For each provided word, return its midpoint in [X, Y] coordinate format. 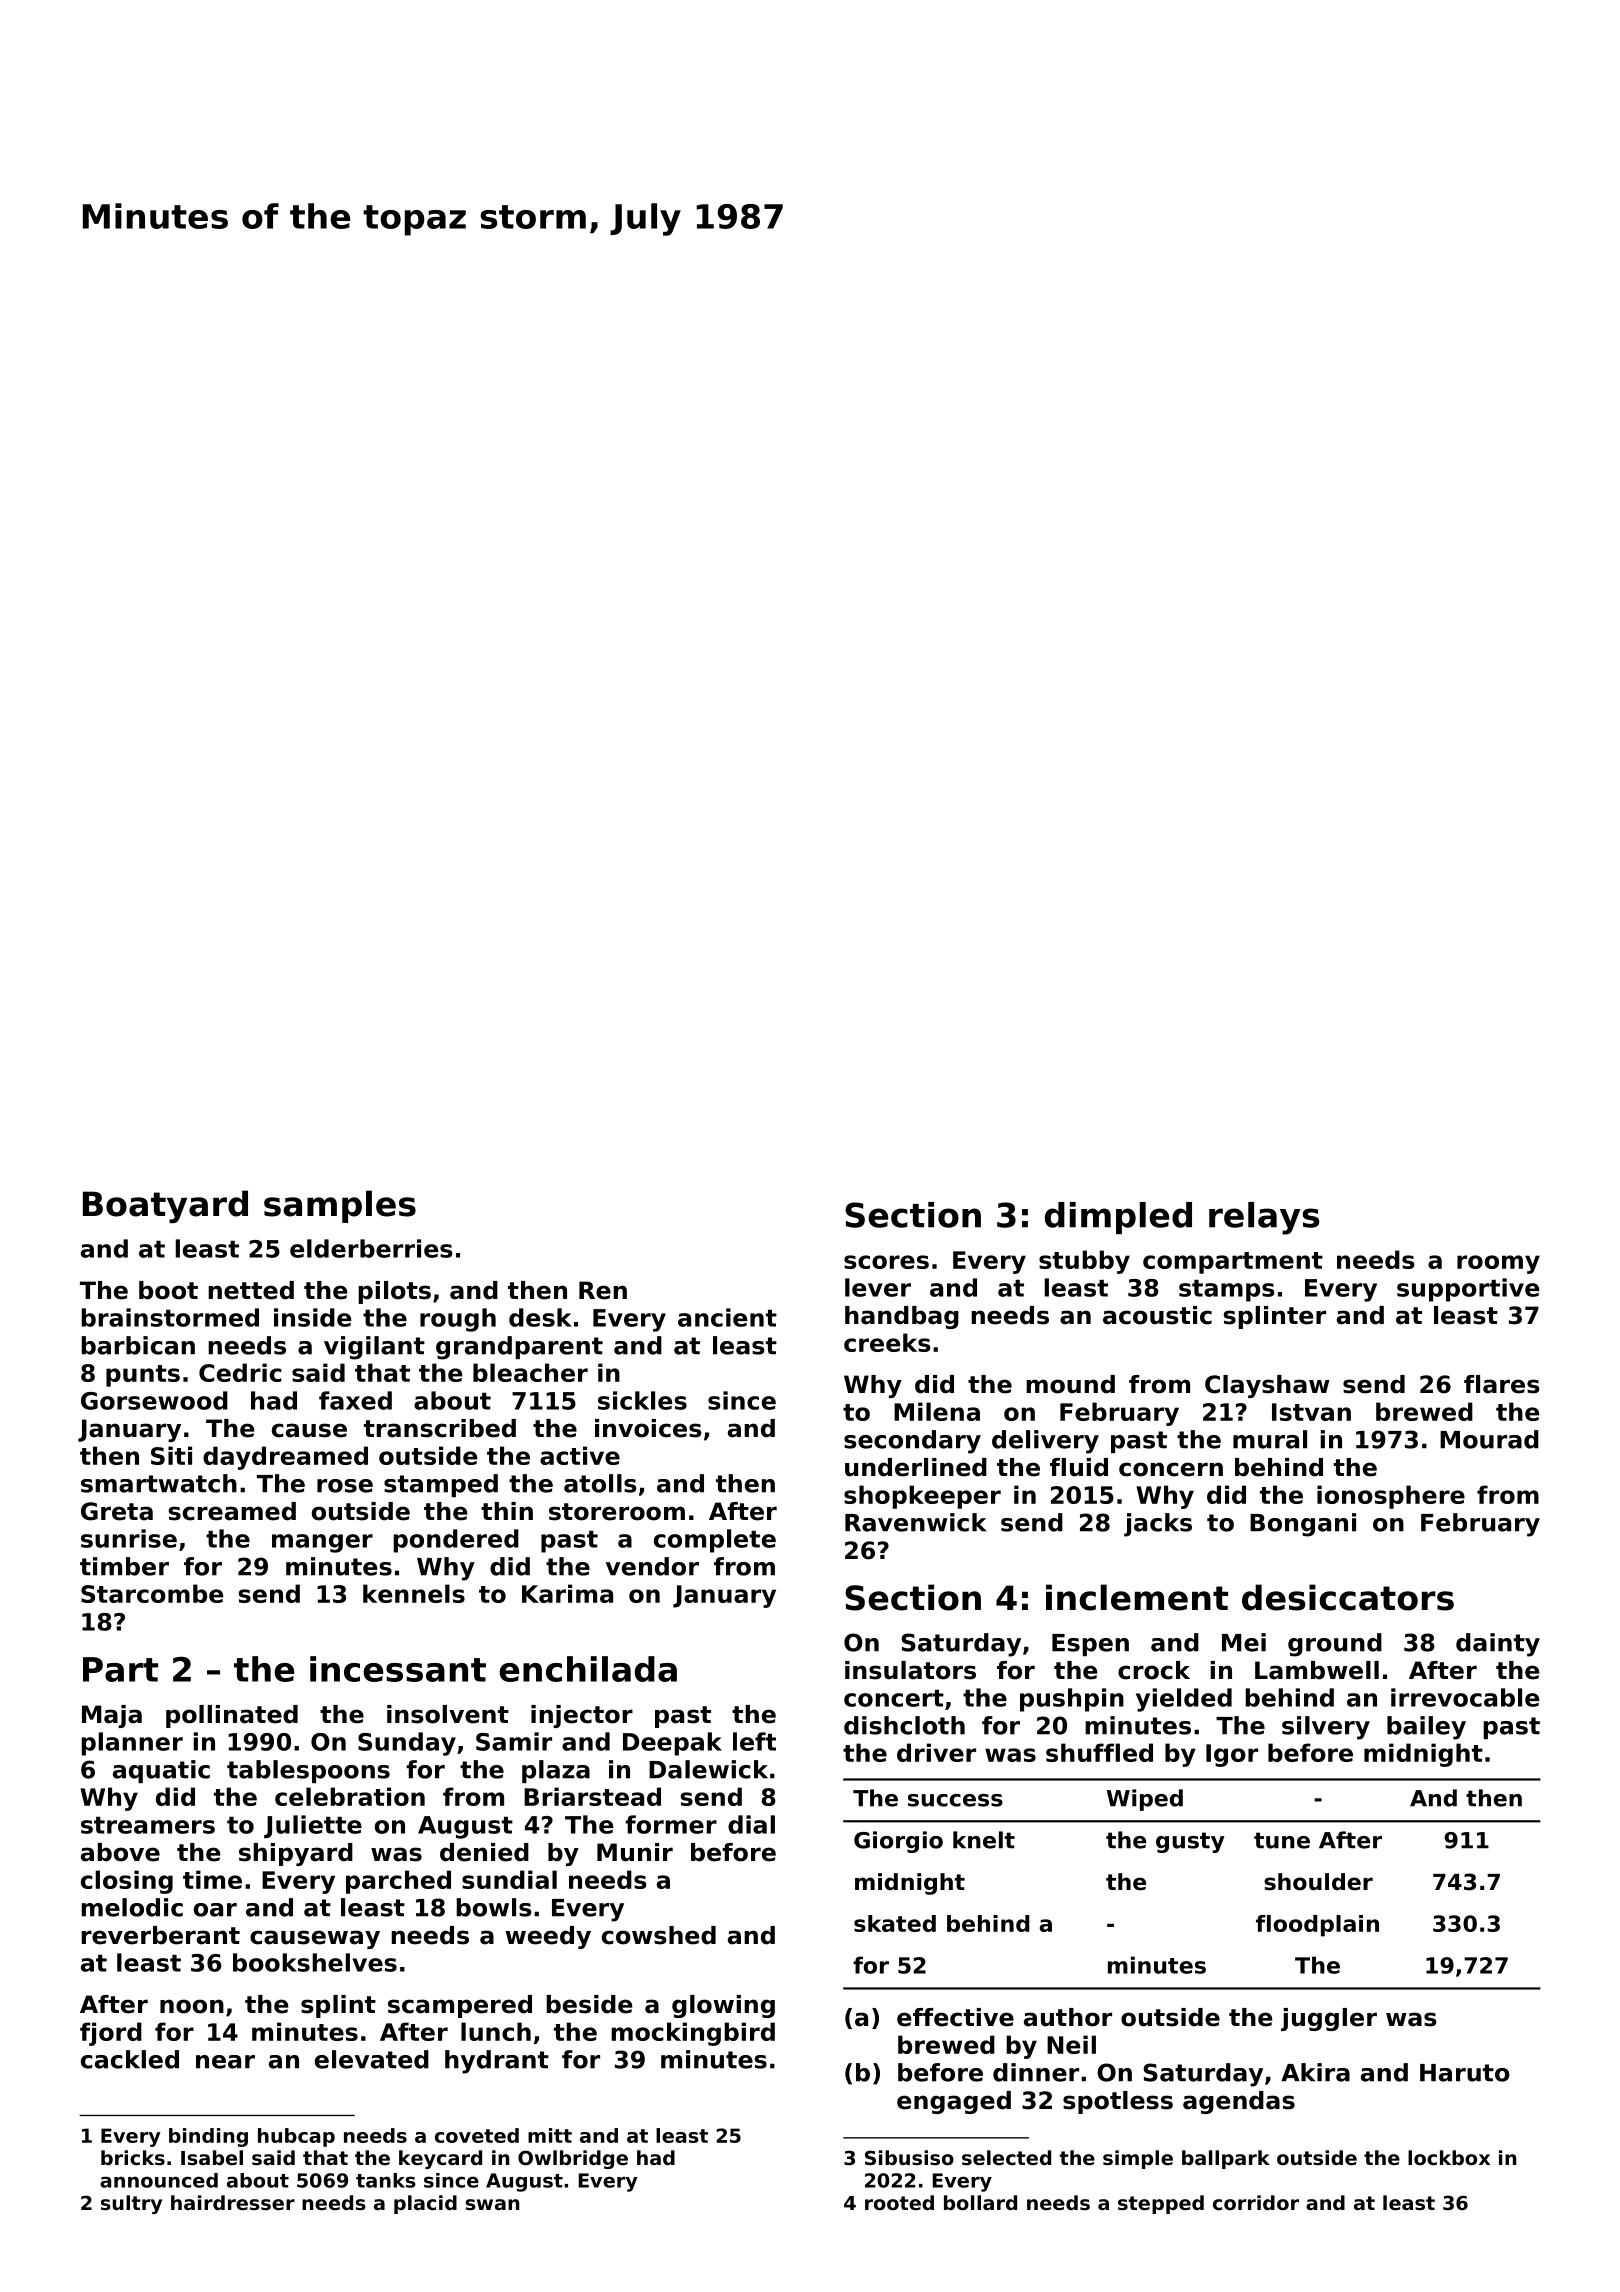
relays [1264, 1218]
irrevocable [1465, 1697]
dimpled [1118, 1218]
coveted [477, 2135]
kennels [414, 1593]
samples [340, 1206]
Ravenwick [915, 1522]
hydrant [497, 2062]
